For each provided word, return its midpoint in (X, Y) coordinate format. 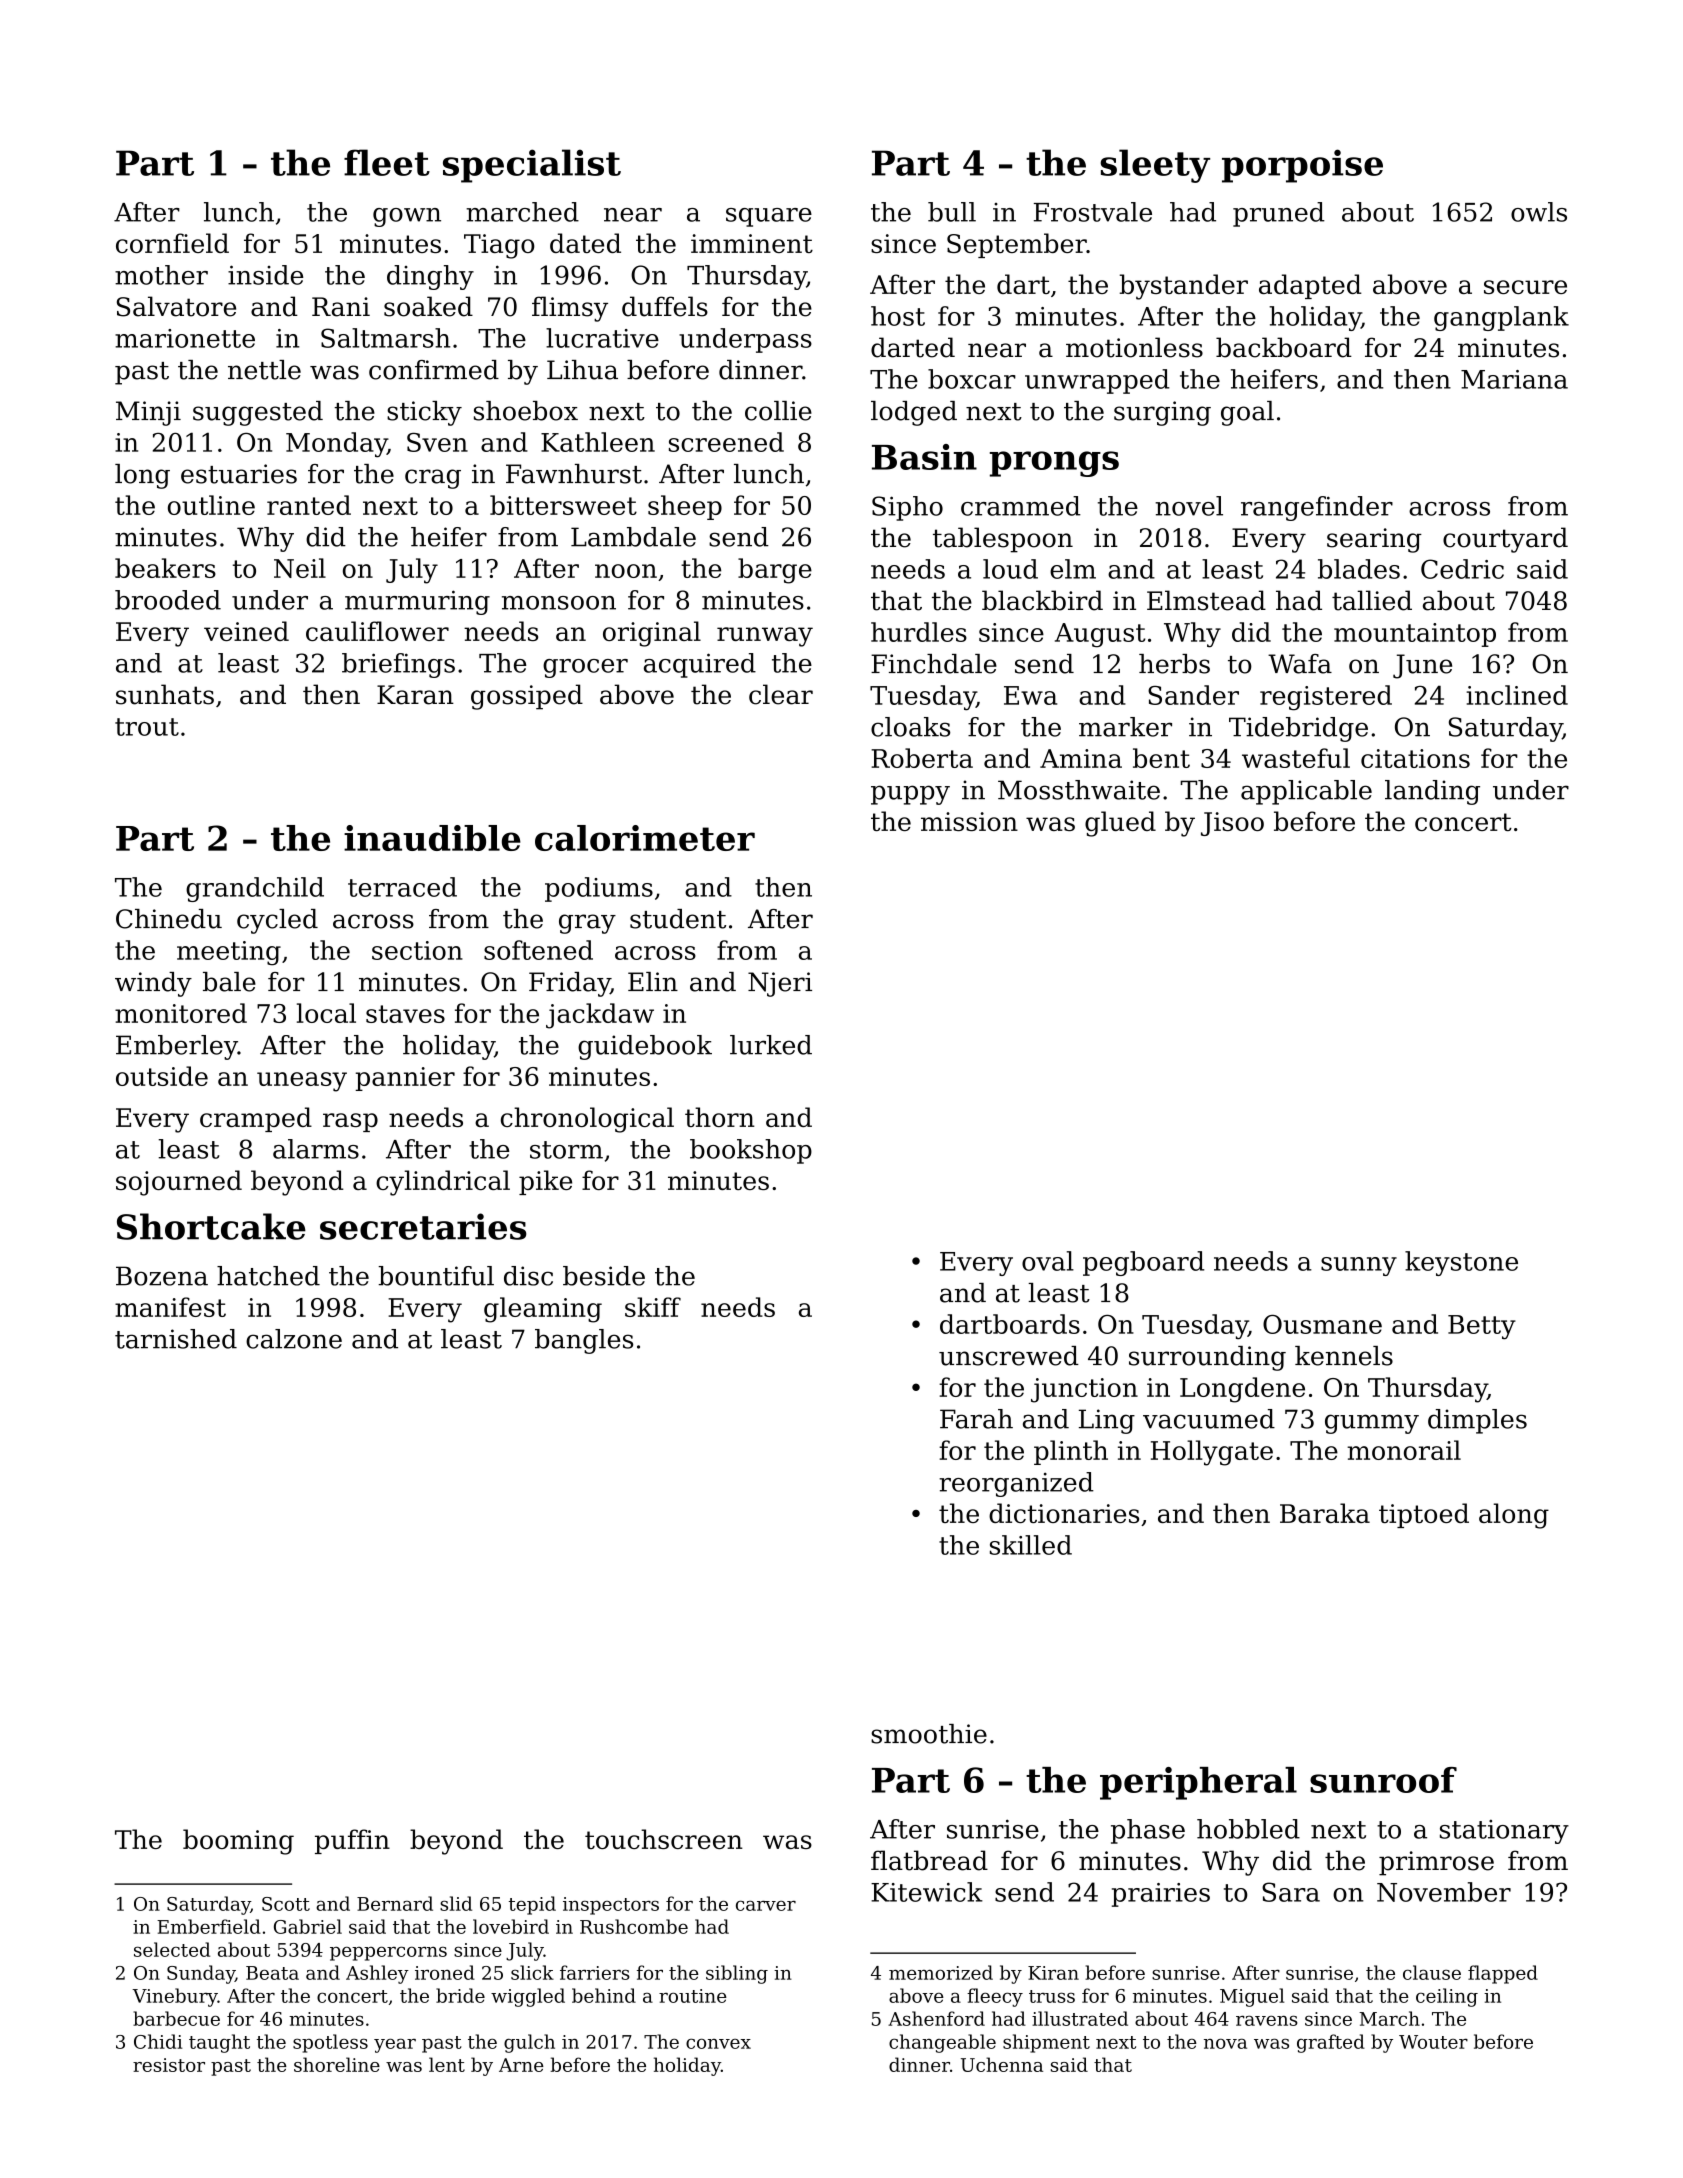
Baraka (1325, 1513)
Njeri (780, 984)
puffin (352, 1841)
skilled (1031, 1545)
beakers (165, 568)
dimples (1477, 1421)
